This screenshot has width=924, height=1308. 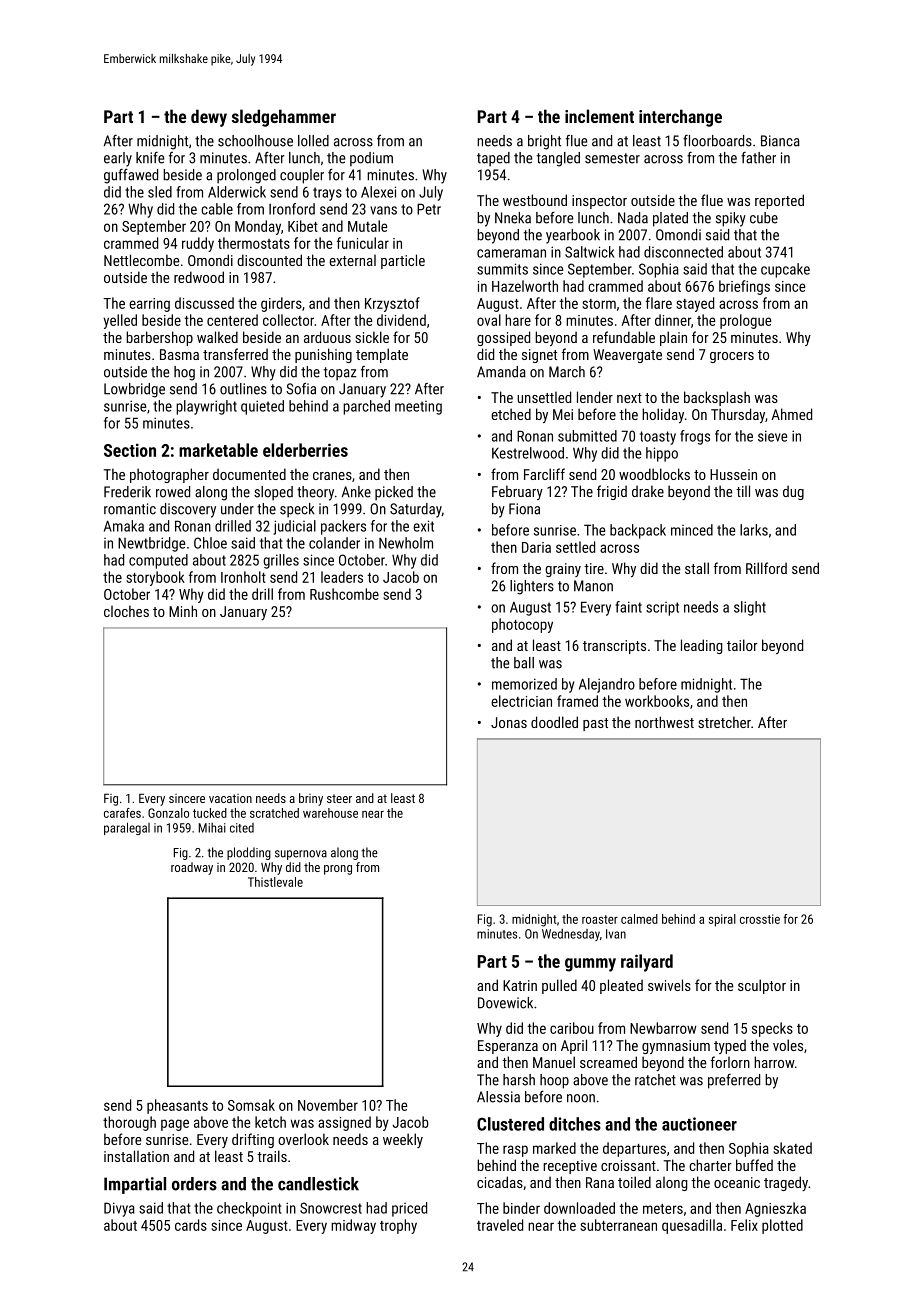 I want to click on tailor, so click(x=742, y=645).
